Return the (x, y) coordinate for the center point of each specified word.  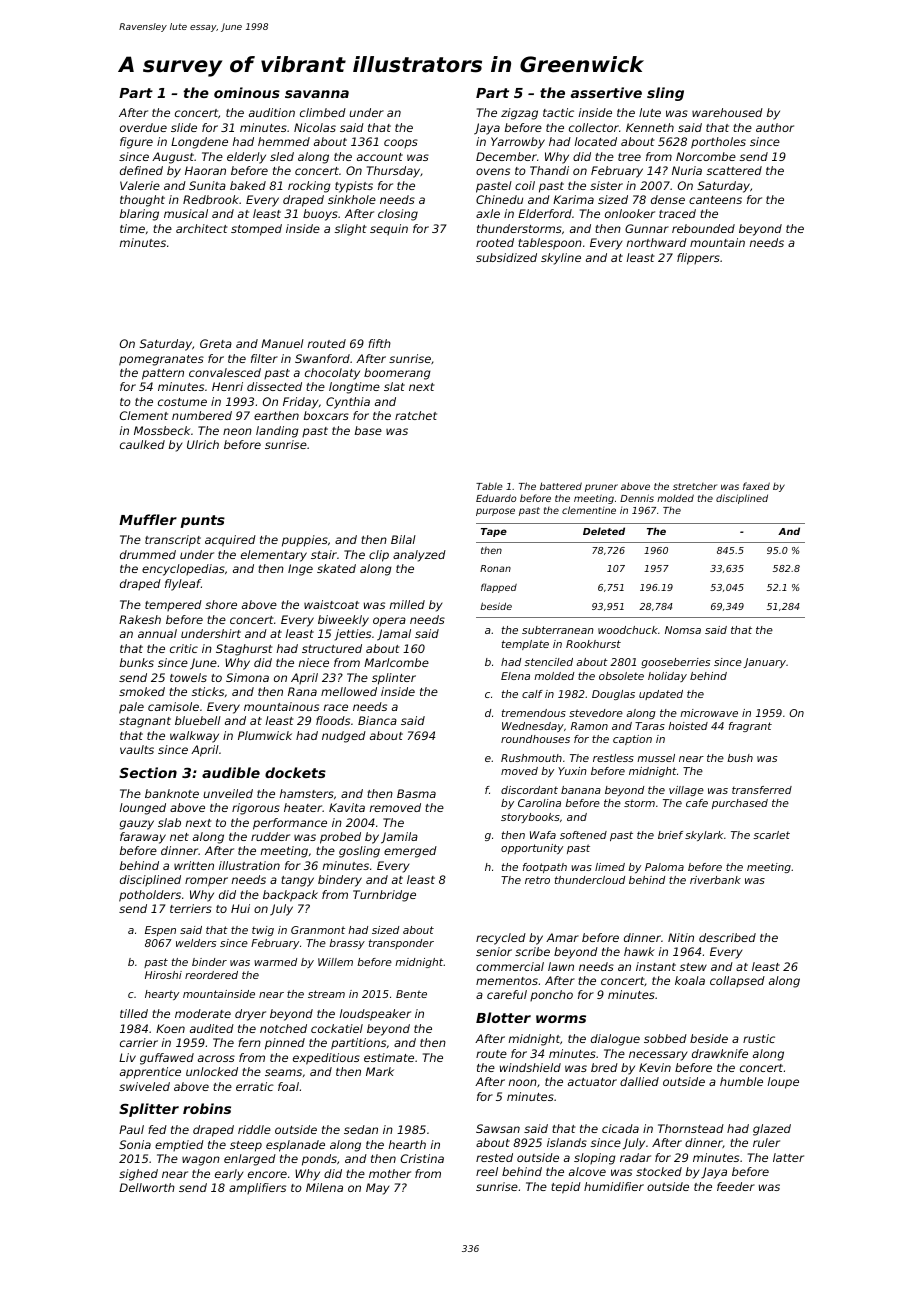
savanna (317, 94)
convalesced (225, 372)
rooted (495, 242)
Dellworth (147, 1187)
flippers (698, 259)
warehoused (727, 112)
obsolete (621, 676)
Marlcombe (396, 662)
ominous (247, 92)
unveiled (228, 793)
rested (494, 1157)
